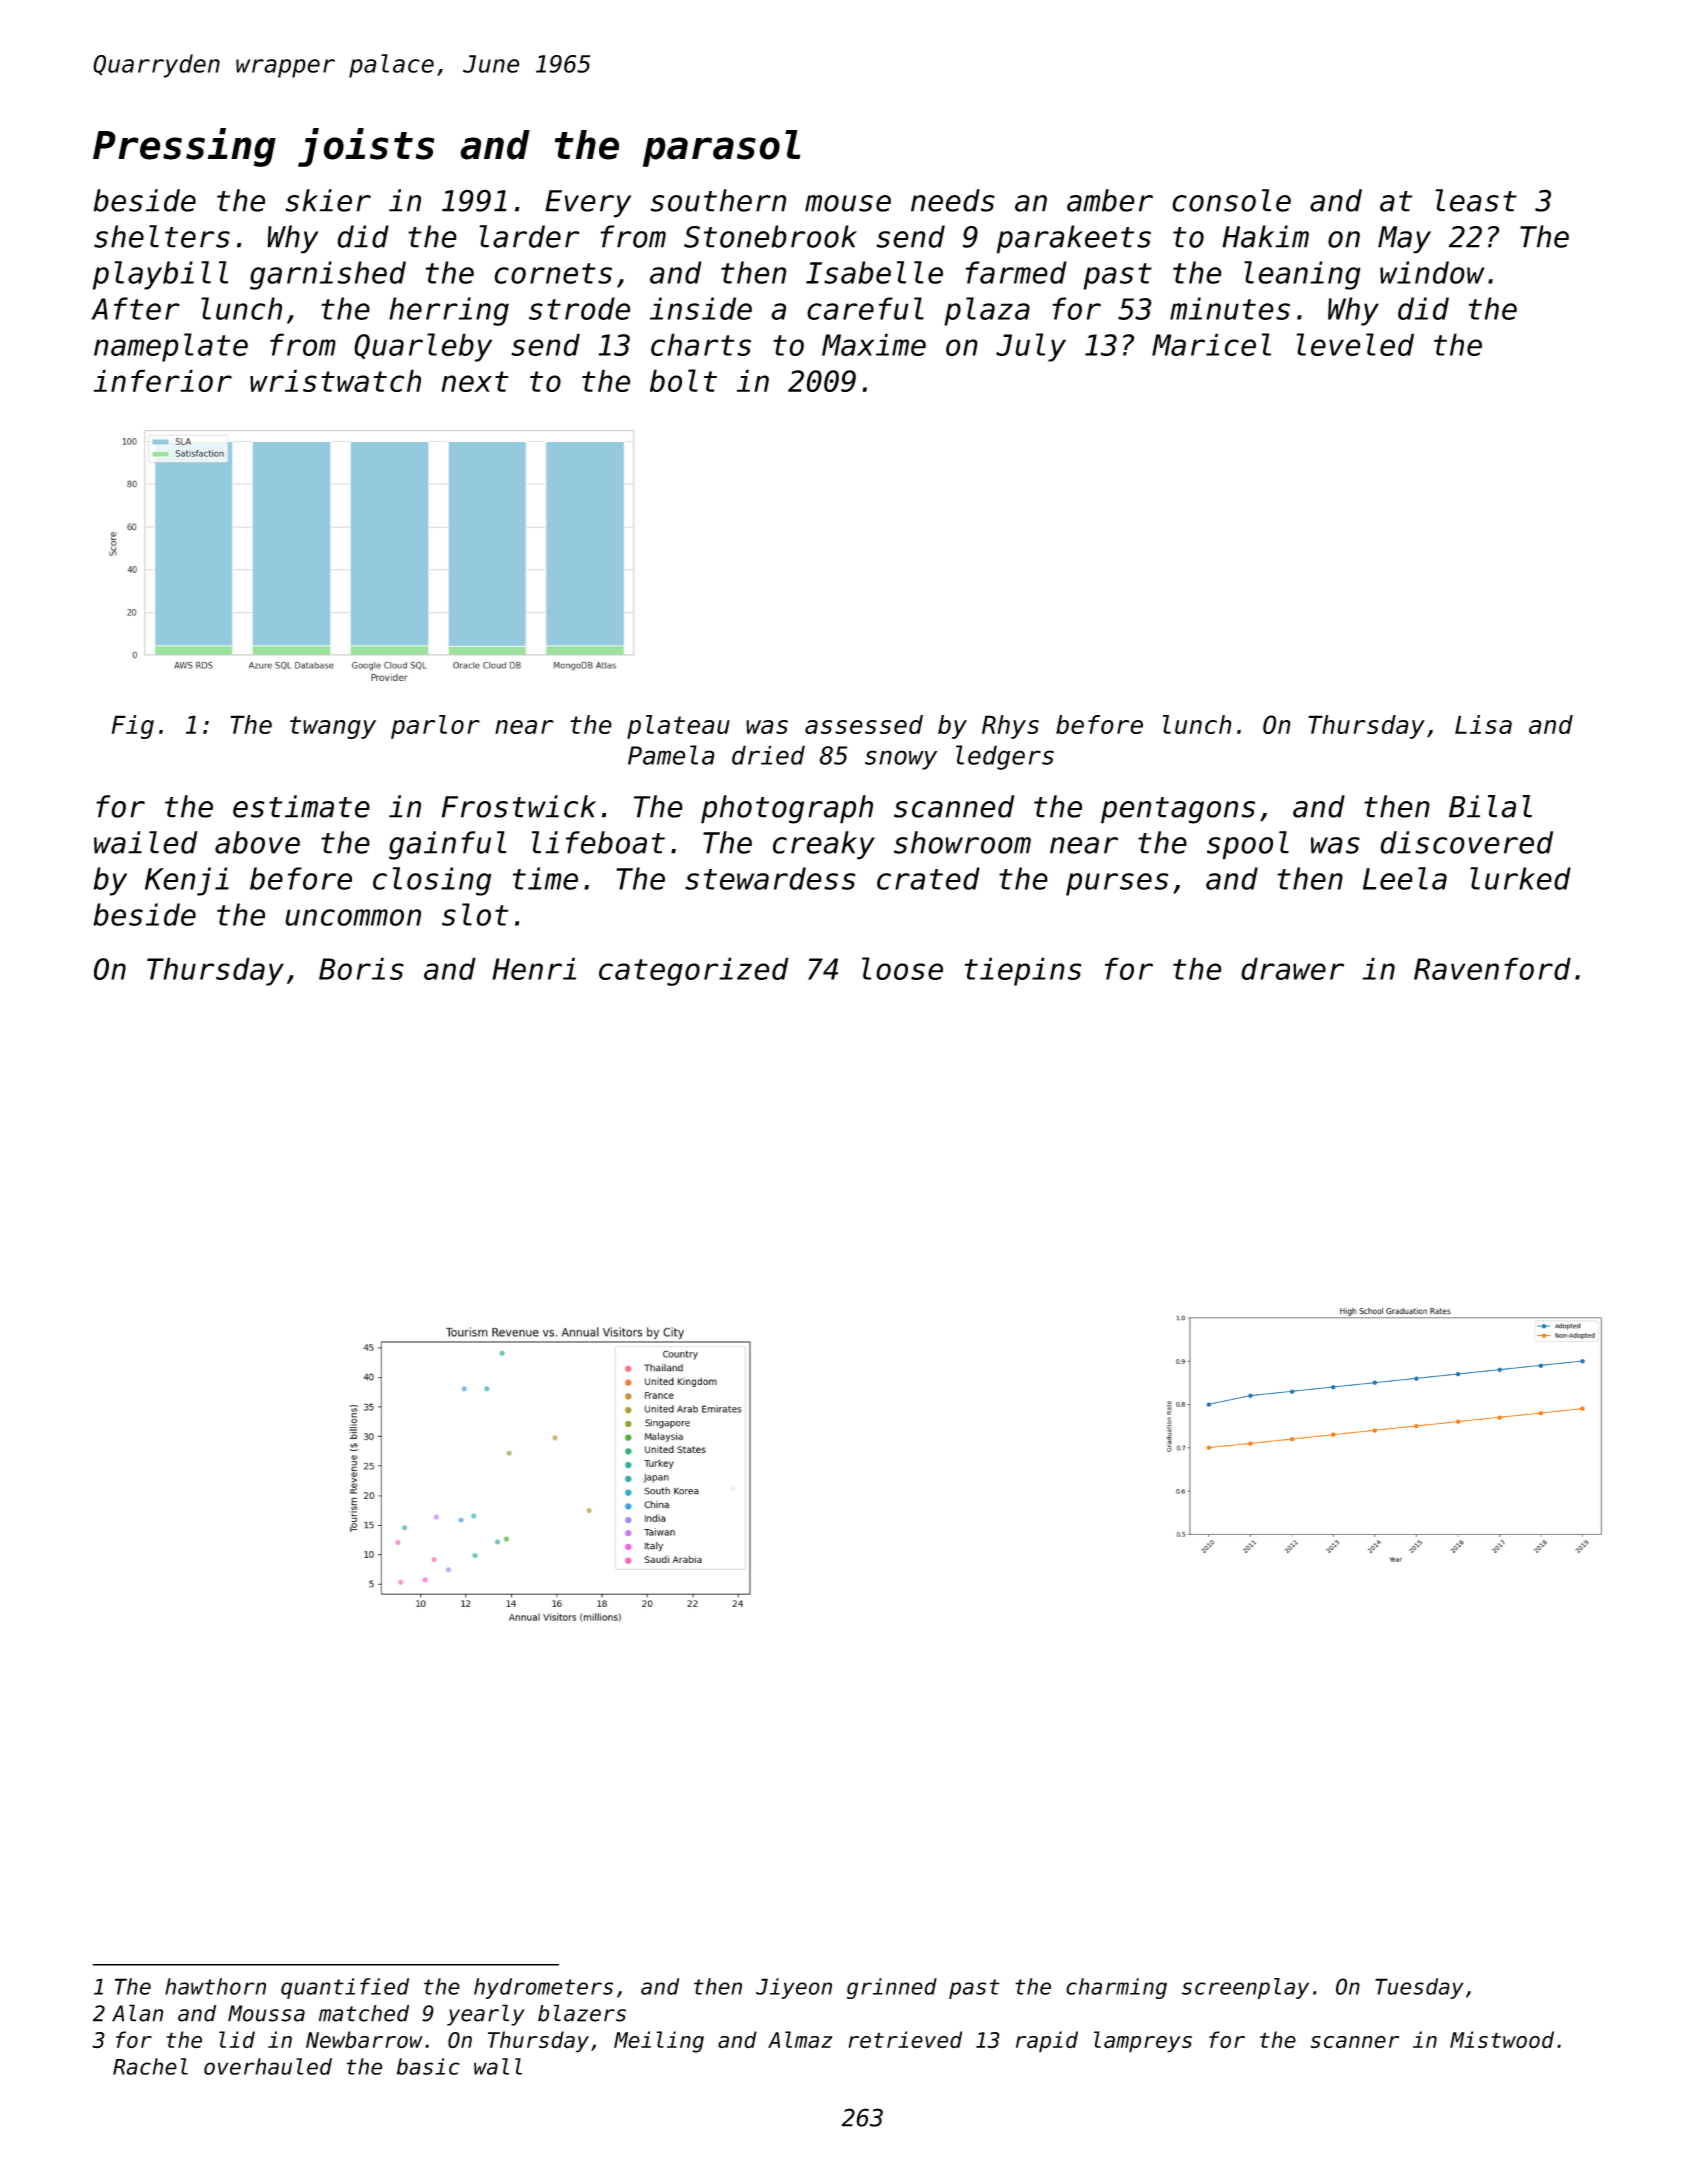 The height and width of the screenshot is (2178, 1683). What do you see at coordinates (366, 147) in the screenshot?
I see `joists` at bounding box center [366, 147].
